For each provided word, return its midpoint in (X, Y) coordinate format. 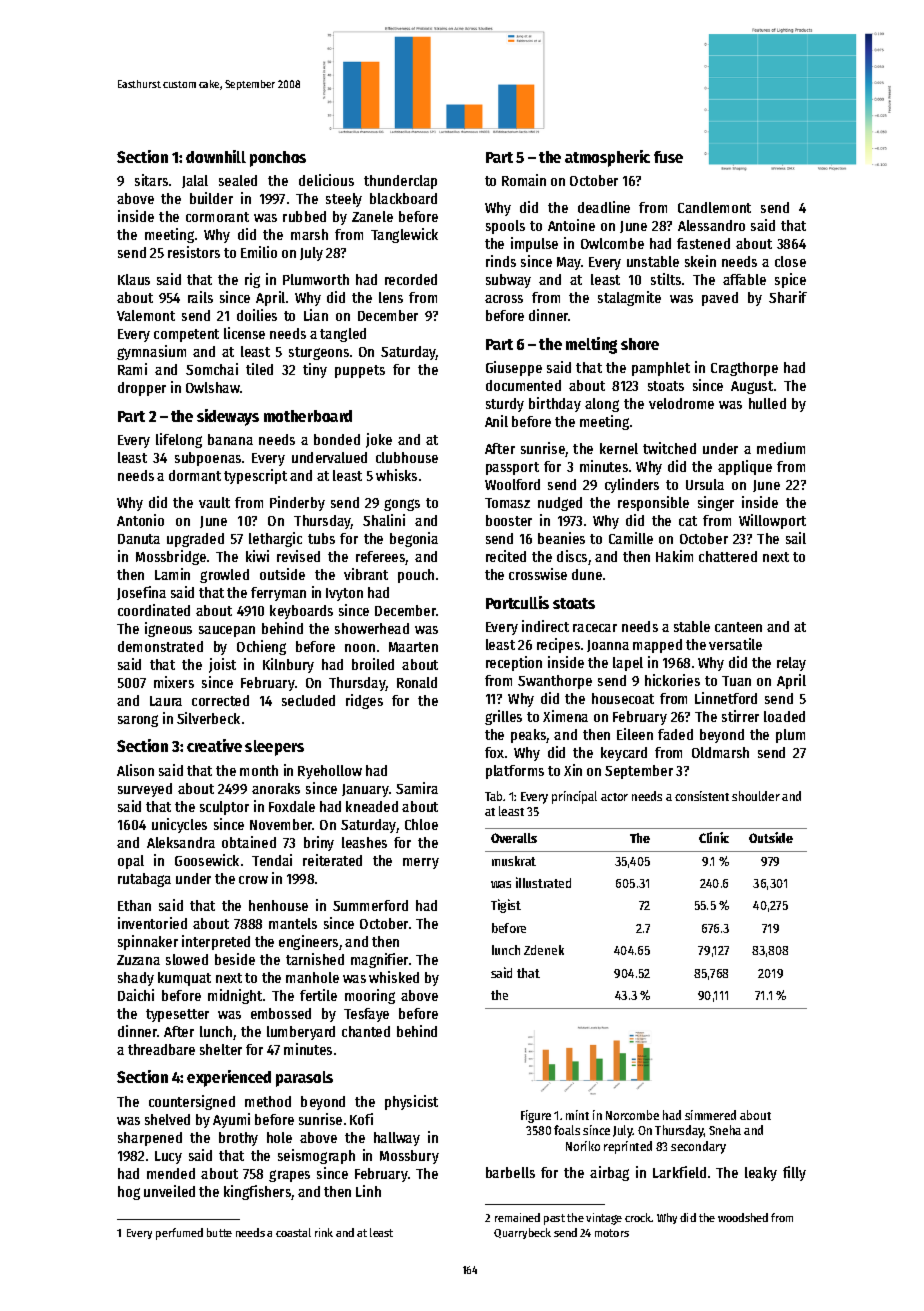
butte (219, 1232)
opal (131, 862)
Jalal (195, 181)
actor (614, 797)
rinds (501, 261)
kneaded (372, 806)
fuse (668, 157)
